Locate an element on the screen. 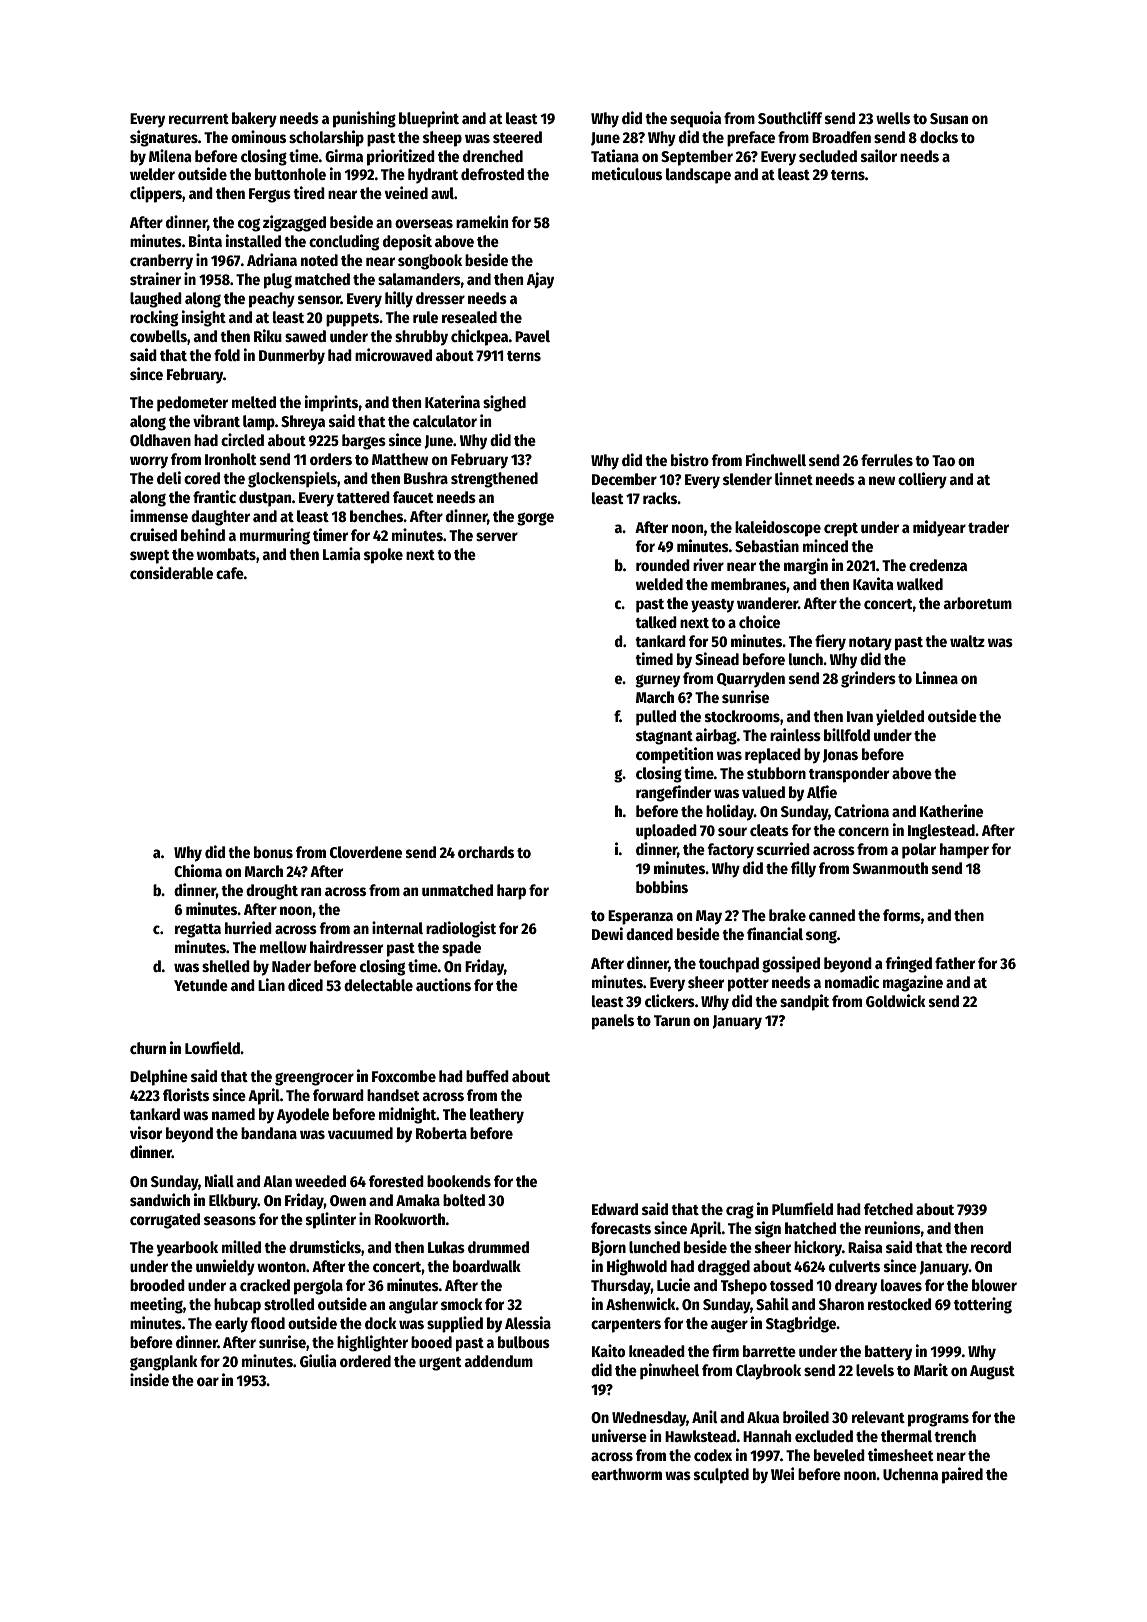 The image size is (1147, 1622). Linnea is located at coordinates (937, 677).
